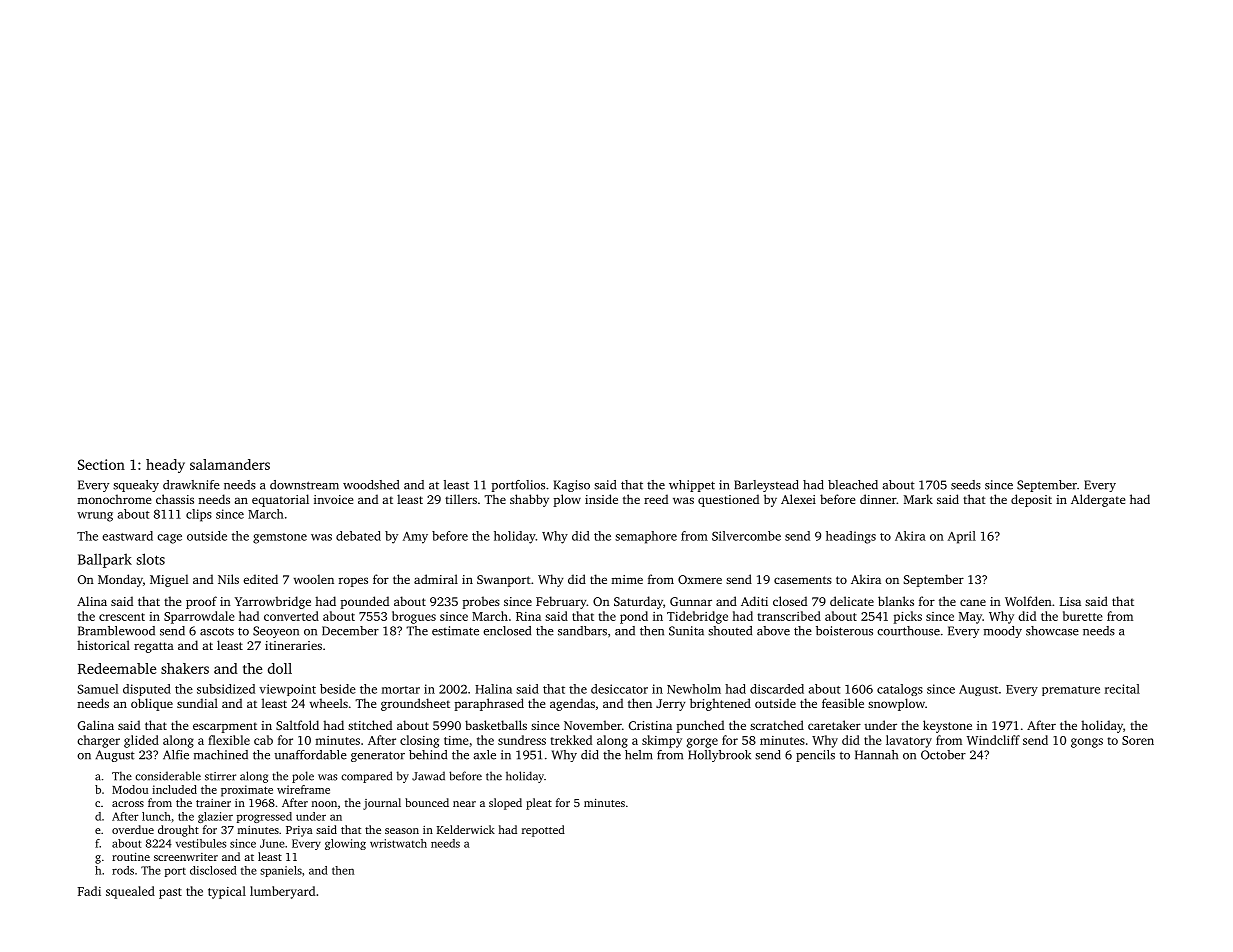 Image resolution: width=1233 pixels, height=952 pixels. I want to click on Gunnar, so click(691, 601).
